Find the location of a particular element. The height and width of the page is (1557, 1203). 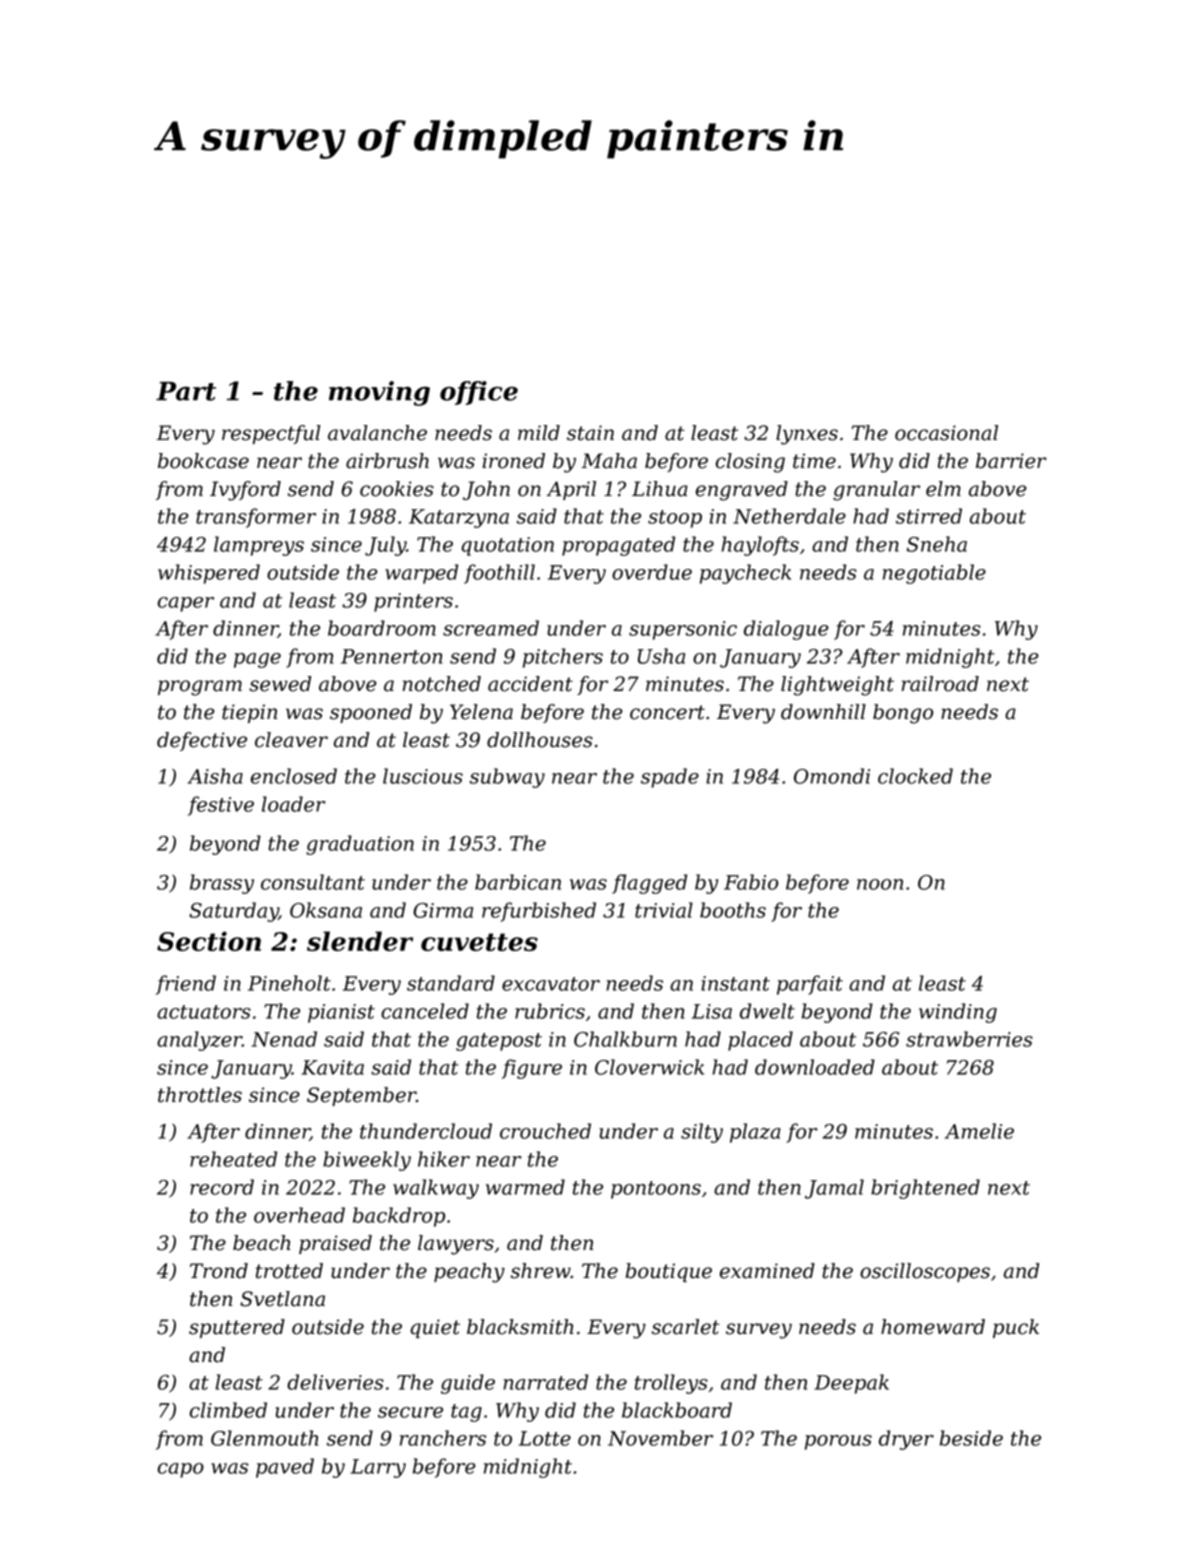

cookies is located at coordinates (397, 489).
